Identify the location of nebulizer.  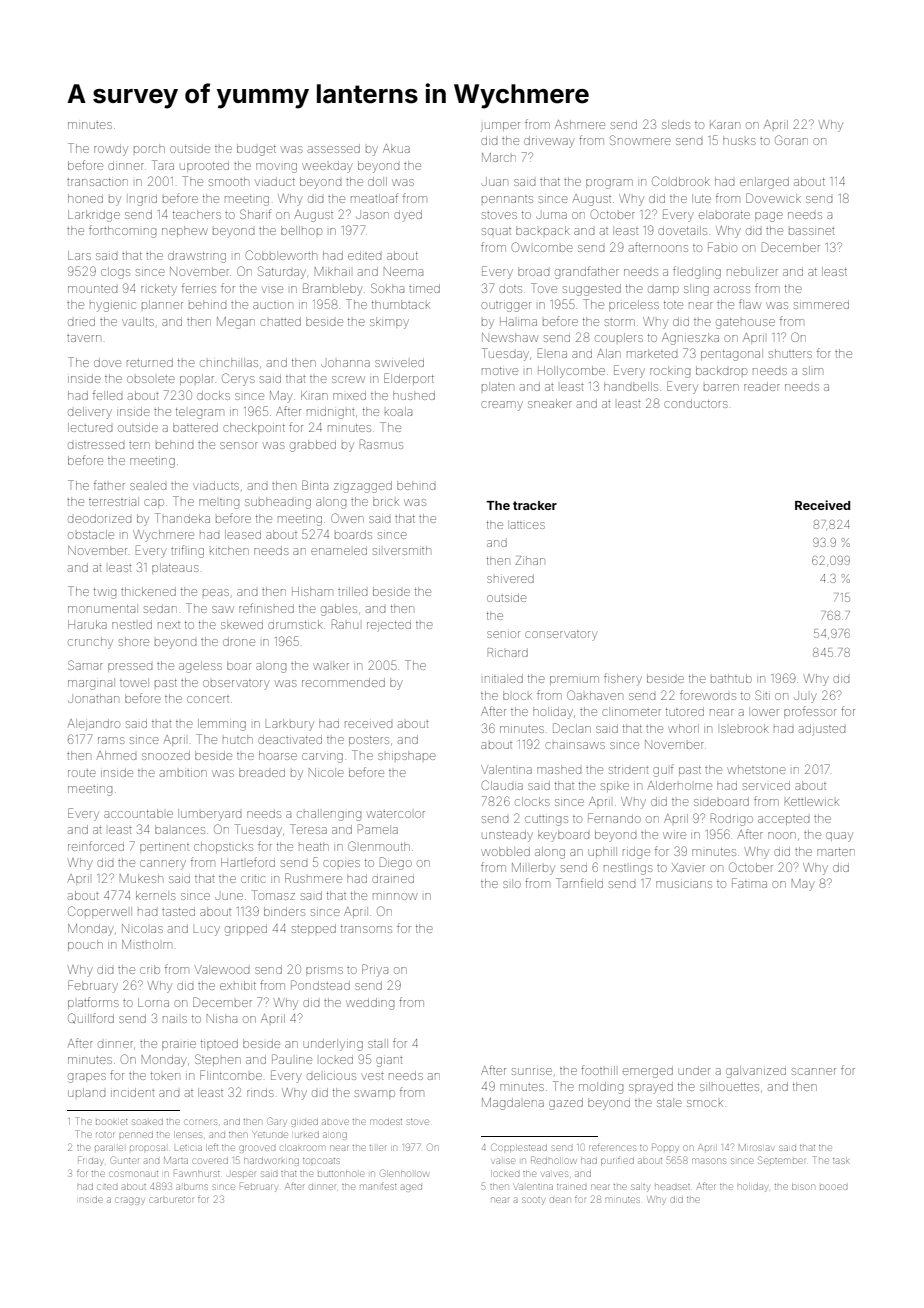
(752, 271).
